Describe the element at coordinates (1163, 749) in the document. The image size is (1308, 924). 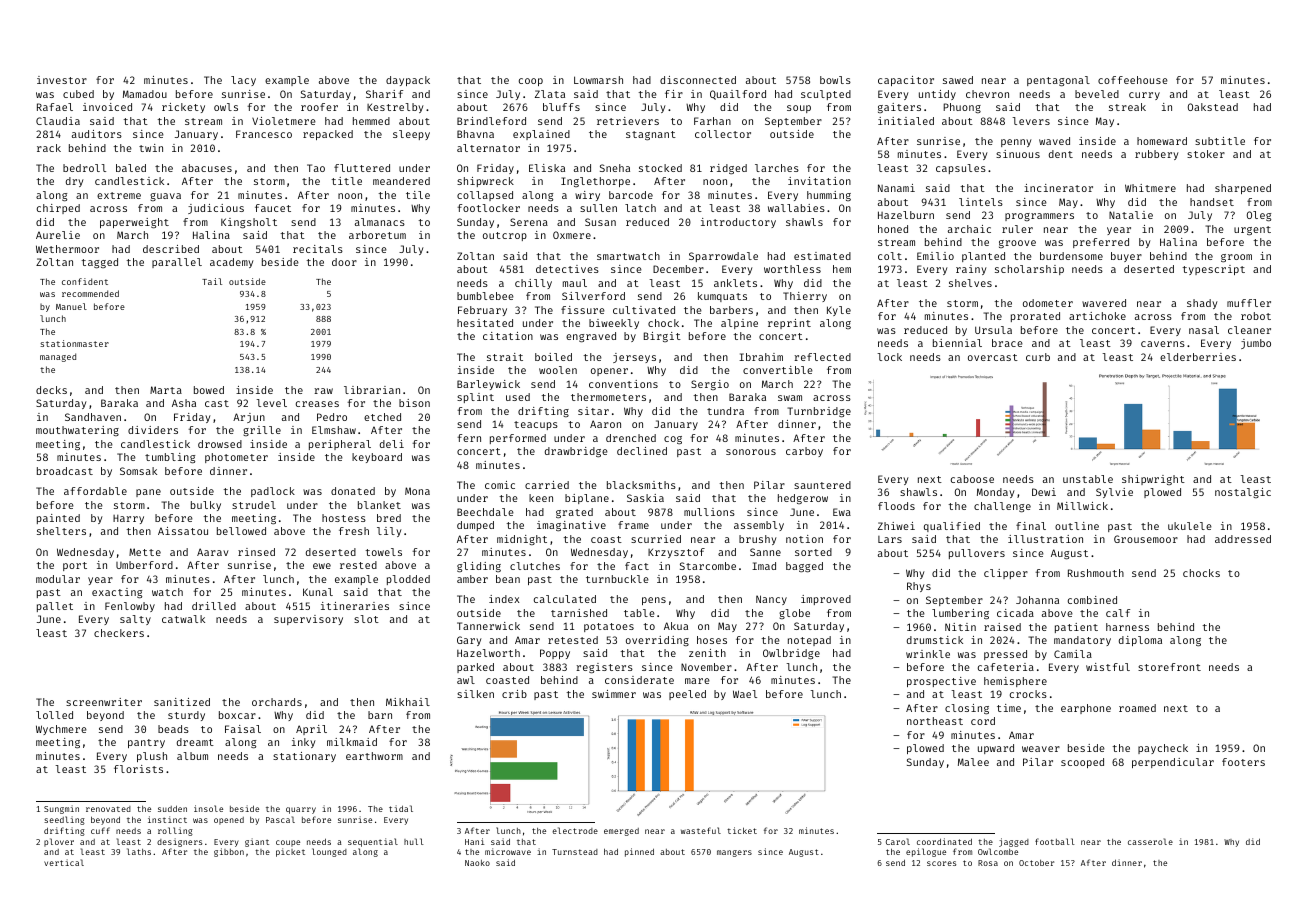
I see `paycheck` at that location.
